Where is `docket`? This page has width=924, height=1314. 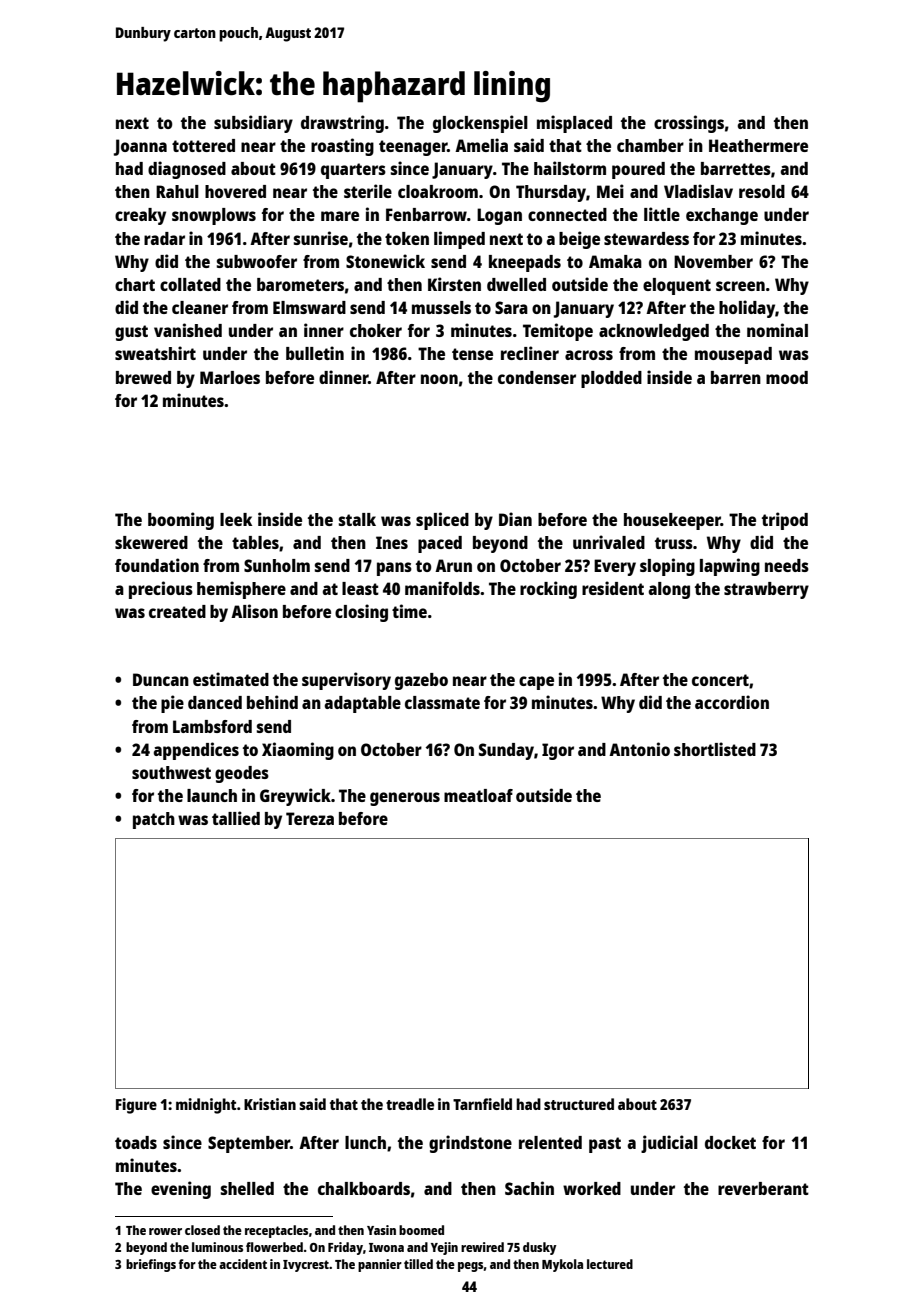
docket is located at coordinates (730, 1142).
